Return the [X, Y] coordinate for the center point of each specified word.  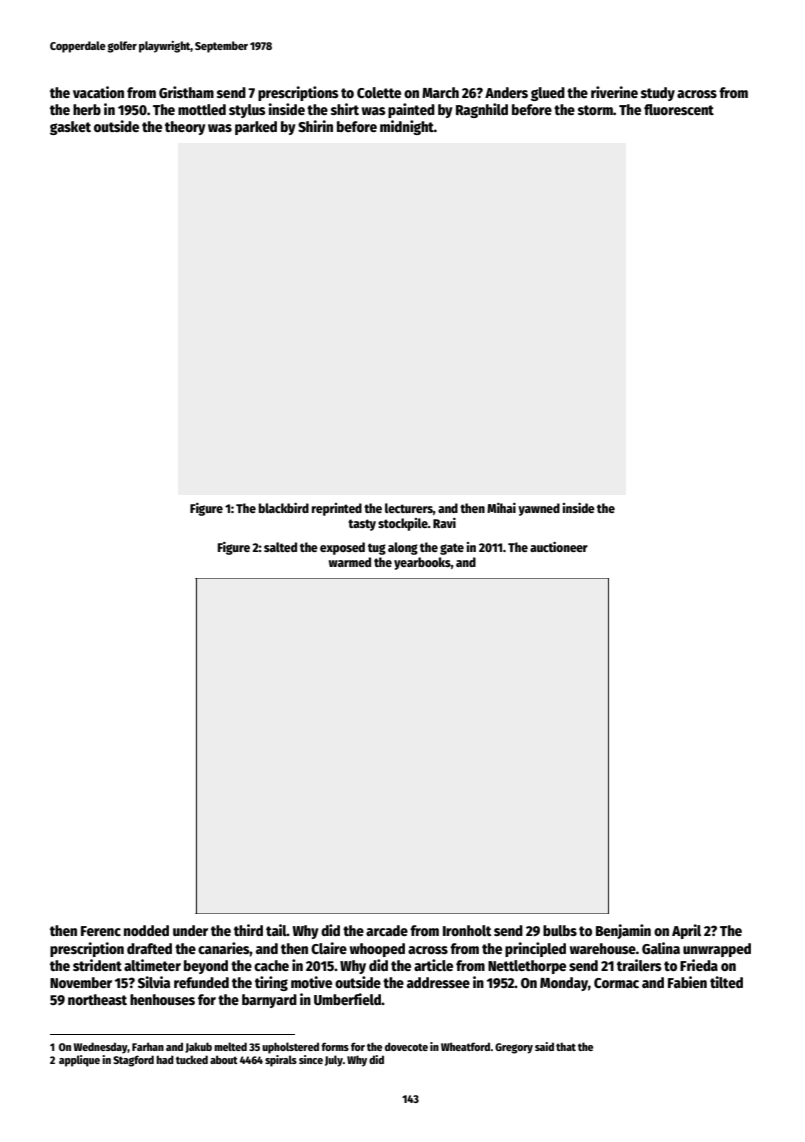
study [658, 94]
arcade [387, 930]
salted [280, 547]
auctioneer [559, 547]
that [566, 1046]
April [686, 931]
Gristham [186, 92]
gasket [70, 128]
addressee [438, 982]
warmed [350, 562]
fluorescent [679, 109]
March [440, 92]
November [81, 982]
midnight [407, 127]
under [190, 930]
